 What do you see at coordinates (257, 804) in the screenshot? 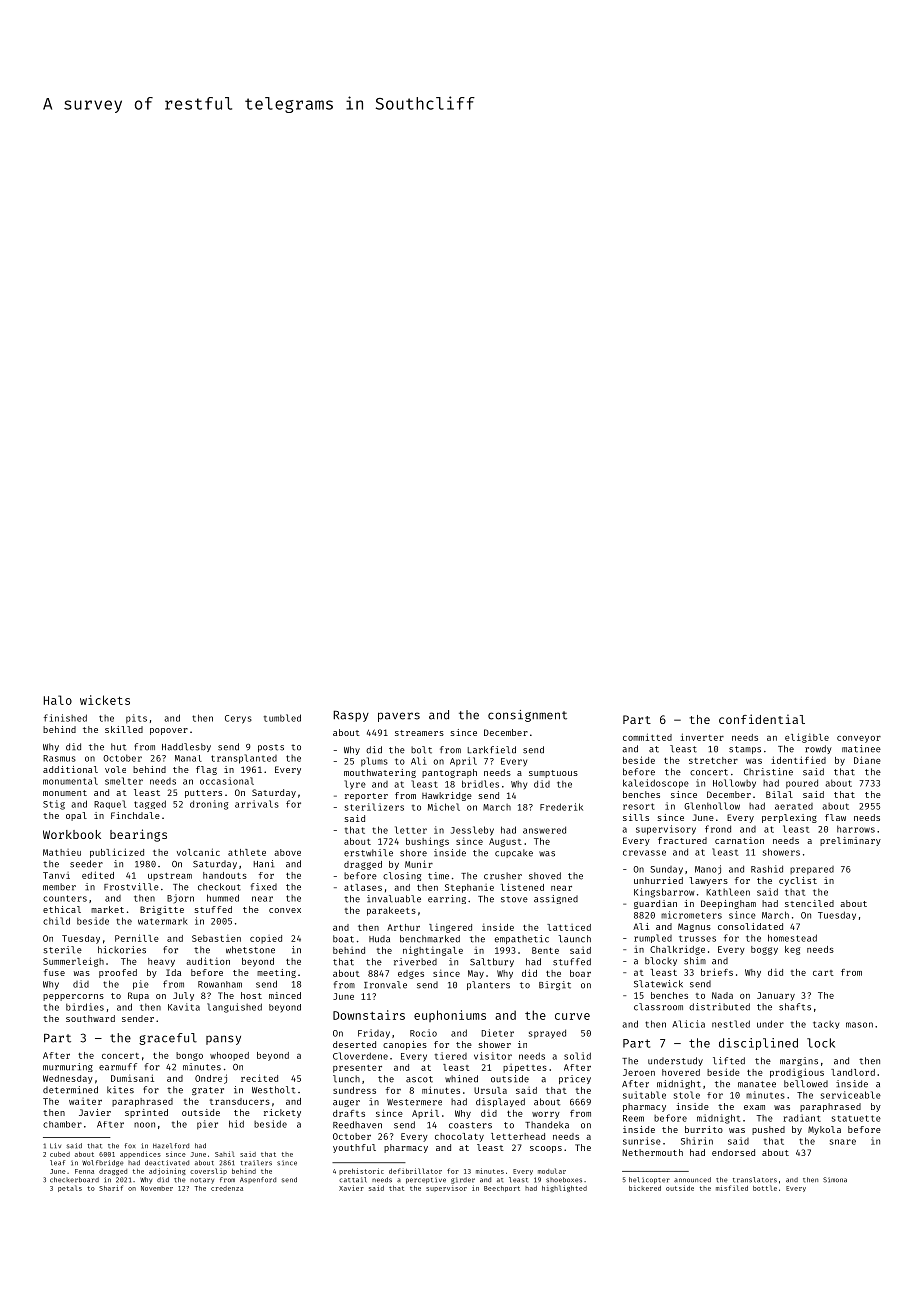
I see `arrivals` at bounding box center [257, 804].
